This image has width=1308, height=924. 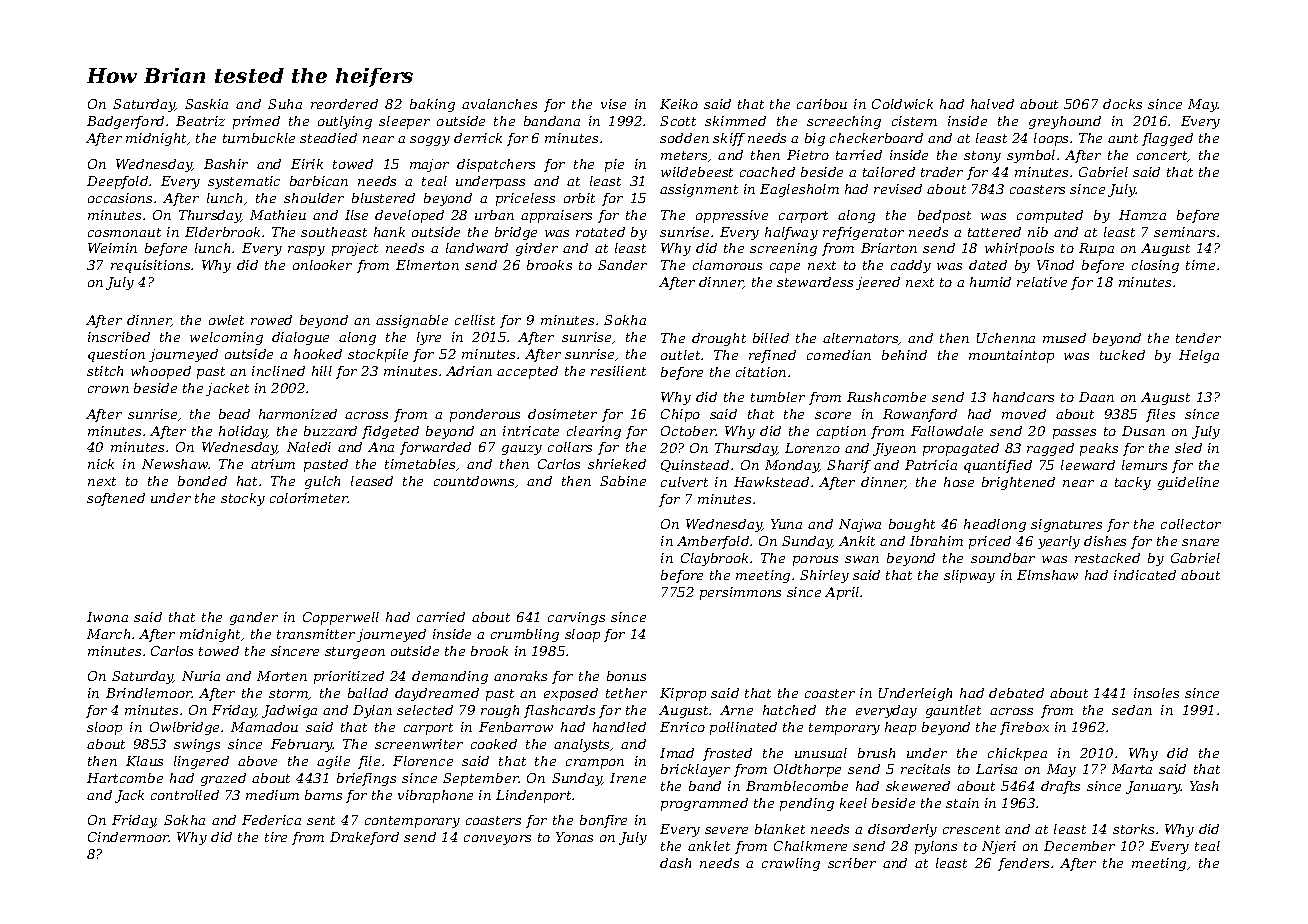 What do you see at coordinates (1047, 575) in the image?
I see `Elmshaw` at bounding box center [1047, 575].
